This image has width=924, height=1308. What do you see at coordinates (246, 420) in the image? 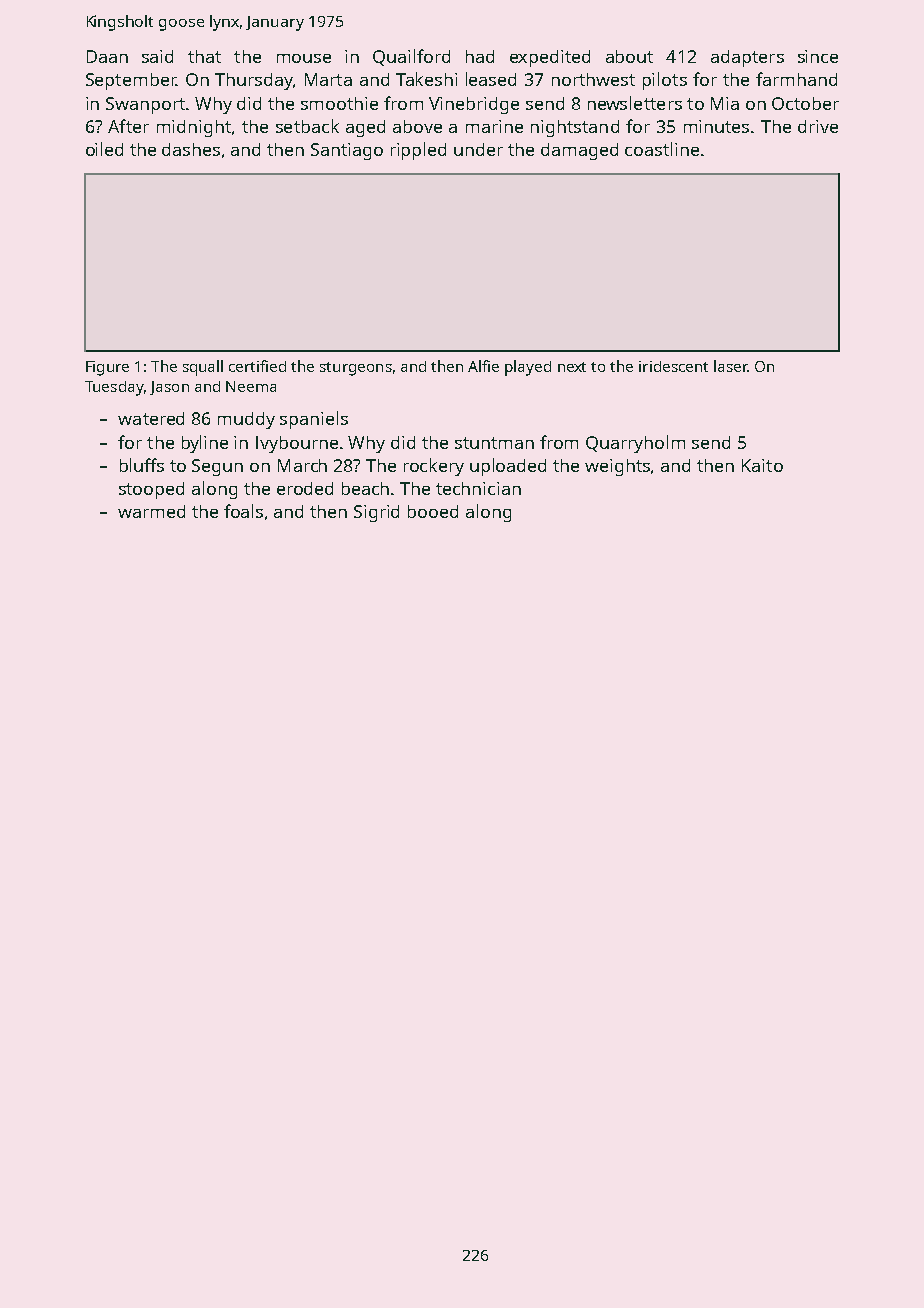
I see `muddy` at bounding box center [246, 420].
